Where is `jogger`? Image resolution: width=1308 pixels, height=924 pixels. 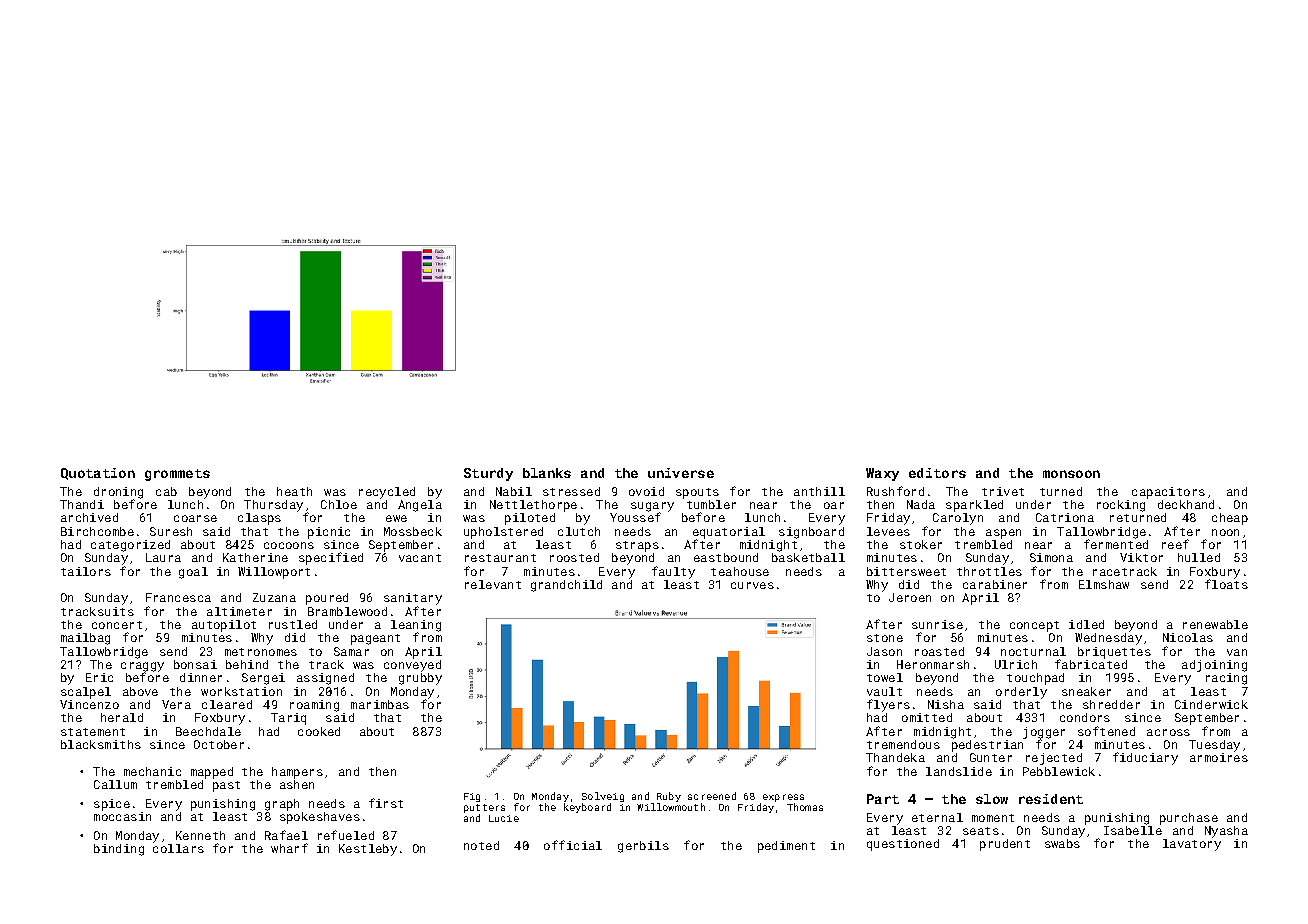
jogger is located at coordinates (1044, 733).
